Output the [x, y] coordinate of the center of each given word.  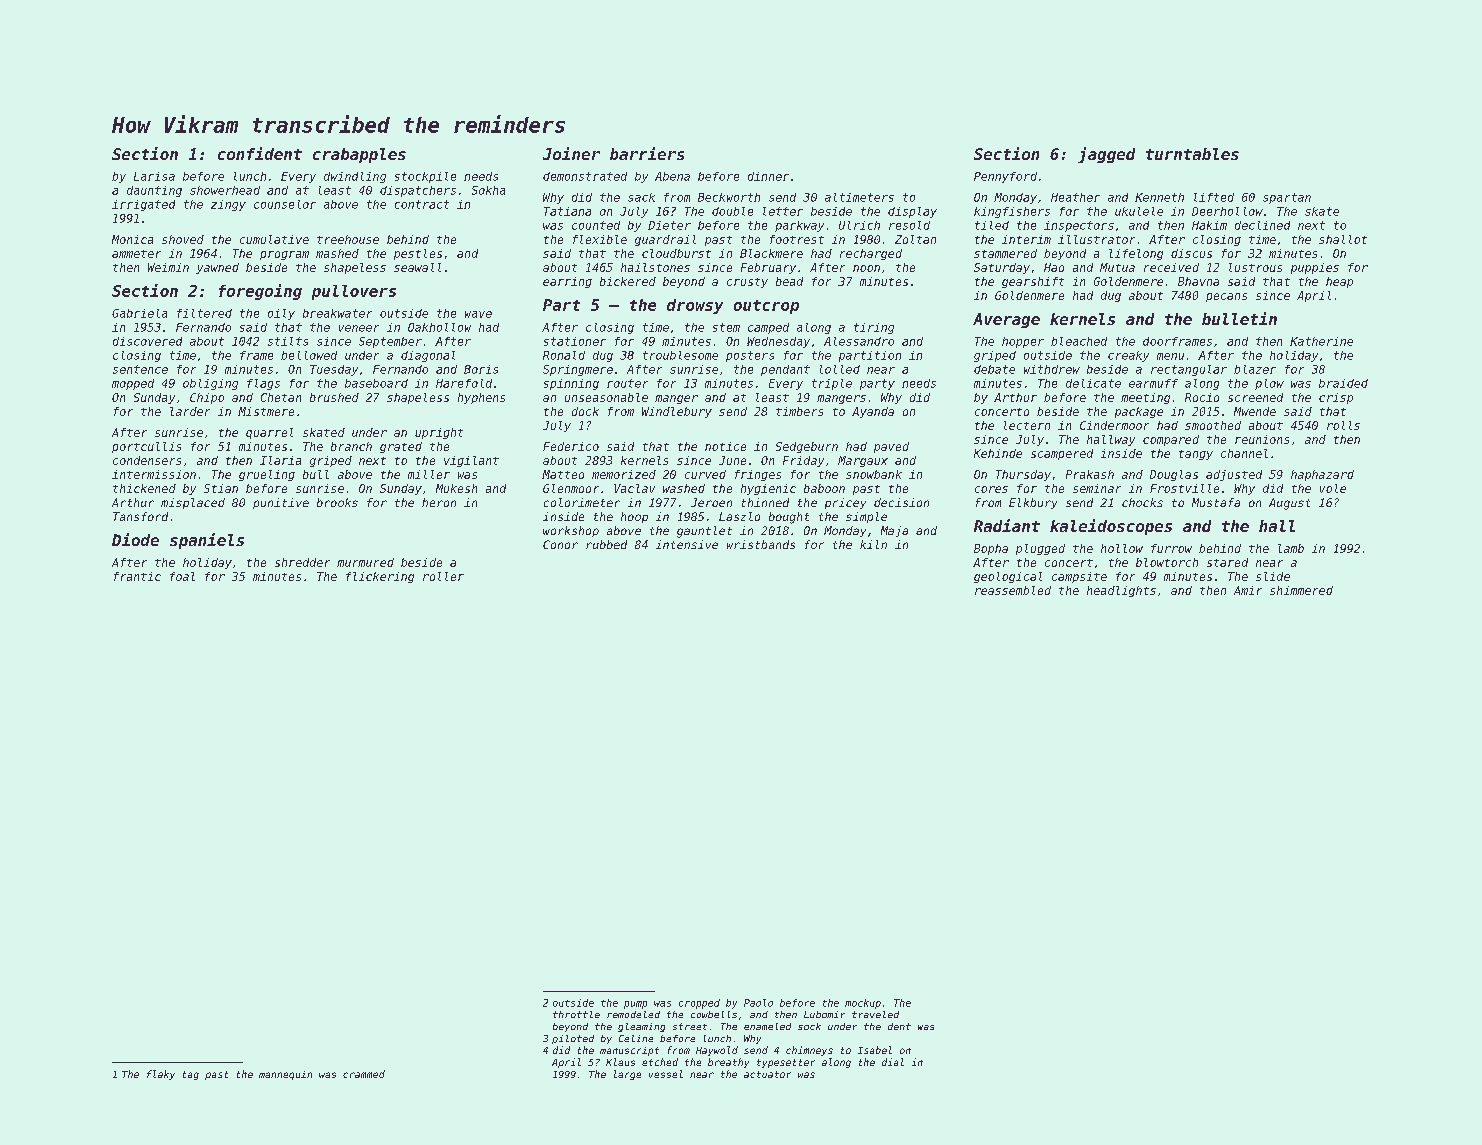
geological [1008, 577]
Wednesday [778, 342]
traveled [875, 1014]
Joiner [571, 153]
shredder [302, 562]
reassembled [1013, 590]
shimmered [1301, 590]
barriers [647, 153]
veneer [359, 328]
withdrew [1052, 369]
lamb [1291, 548]
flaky [161, 1075]
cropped [699, 1004]
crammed [364, 1074]
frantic [137, 576]
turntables [1192, 154]
